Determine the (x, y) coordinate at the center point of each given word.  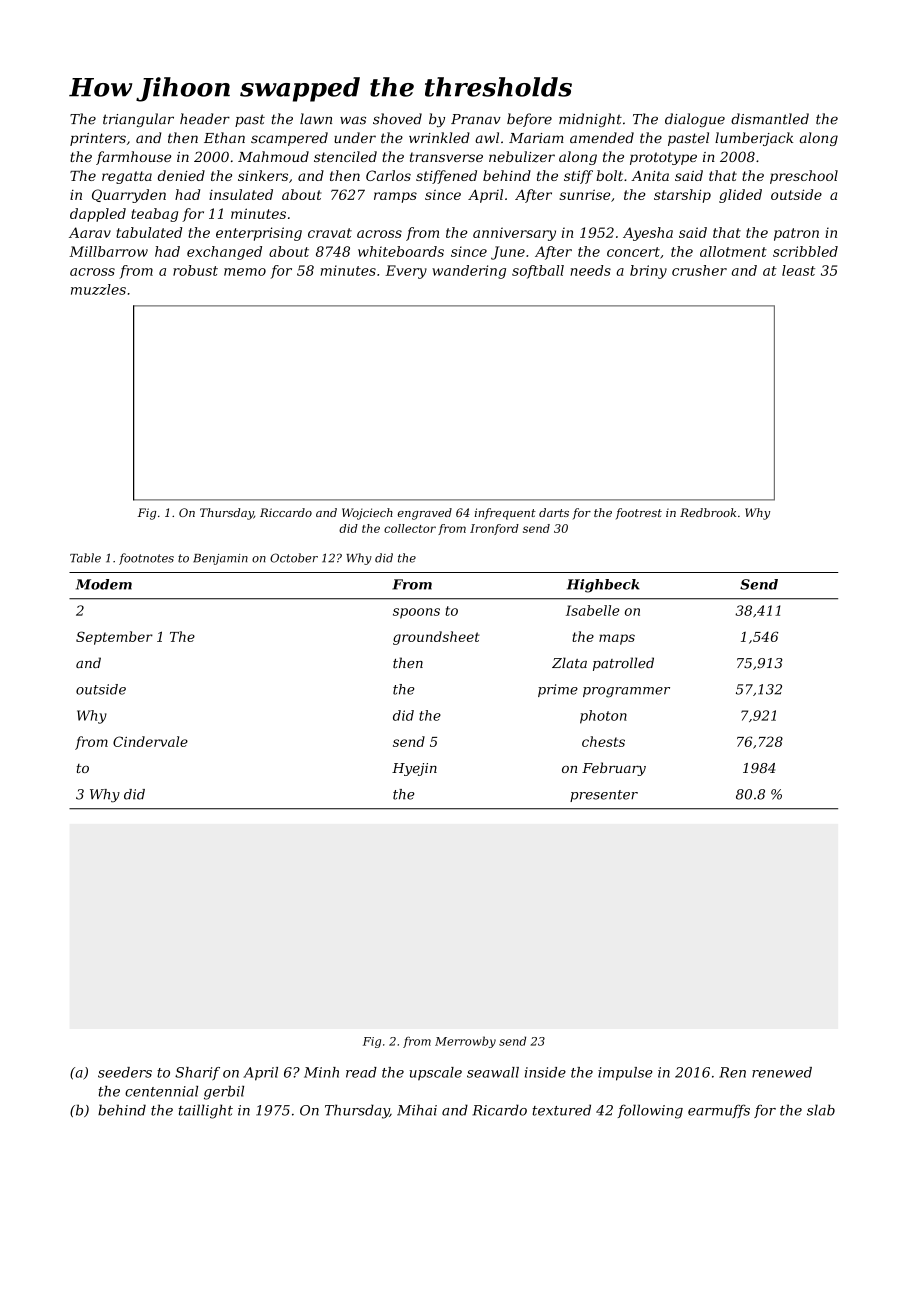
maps (617, 639)
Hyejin (414, 769)
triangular (138, 120)
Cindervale (150, 741)
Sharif (197, 1073)
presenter (604, 796)
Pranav (476, 119)
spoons (416, 613)
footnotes (146, 559)
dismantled (770, 119)
